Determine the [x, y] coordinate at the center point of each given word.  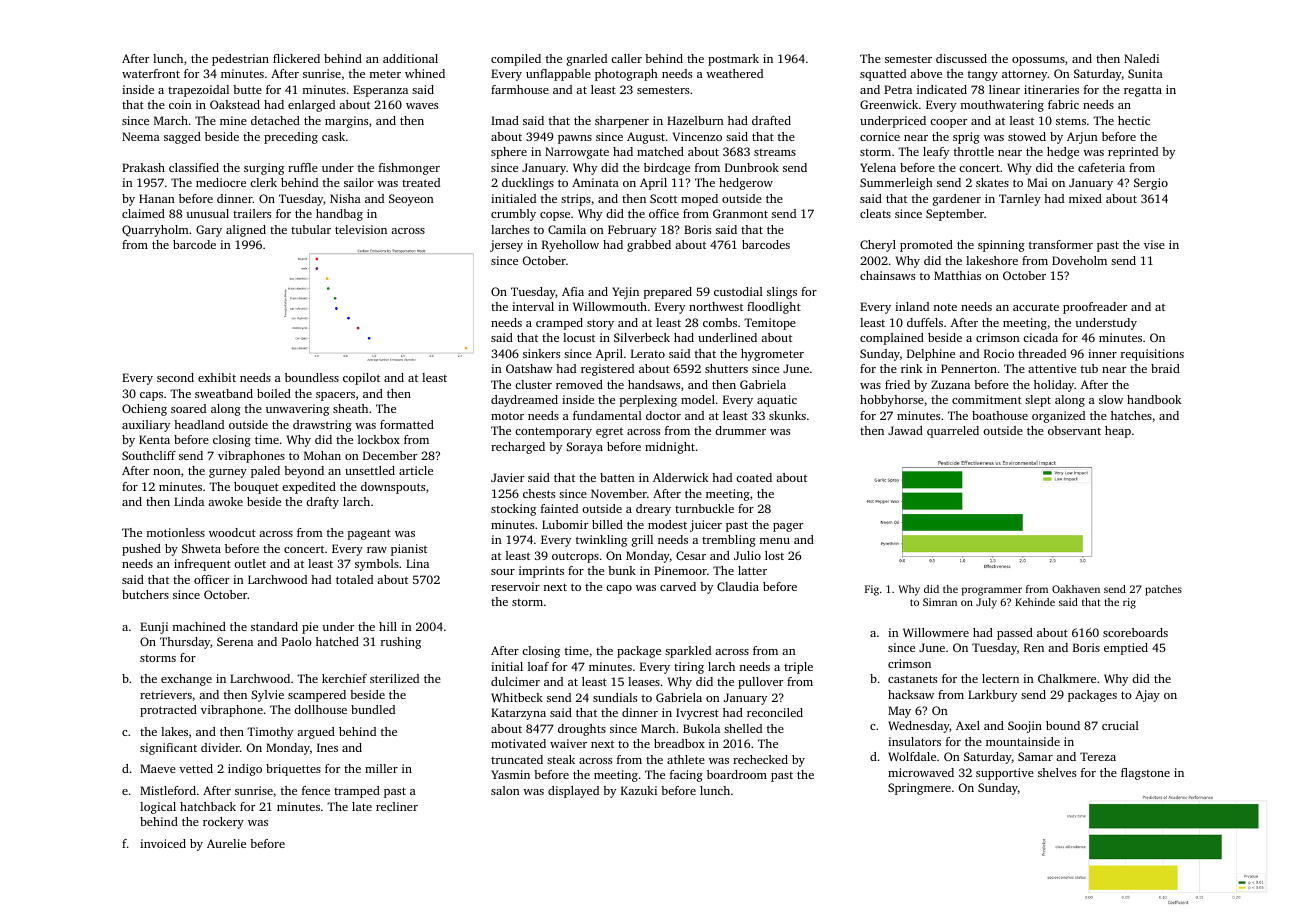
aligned [246, 231]
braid [1165, 368]
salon [505, 790]
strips [576, 200]
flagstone [1145, 774]
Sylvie [267, 696]
